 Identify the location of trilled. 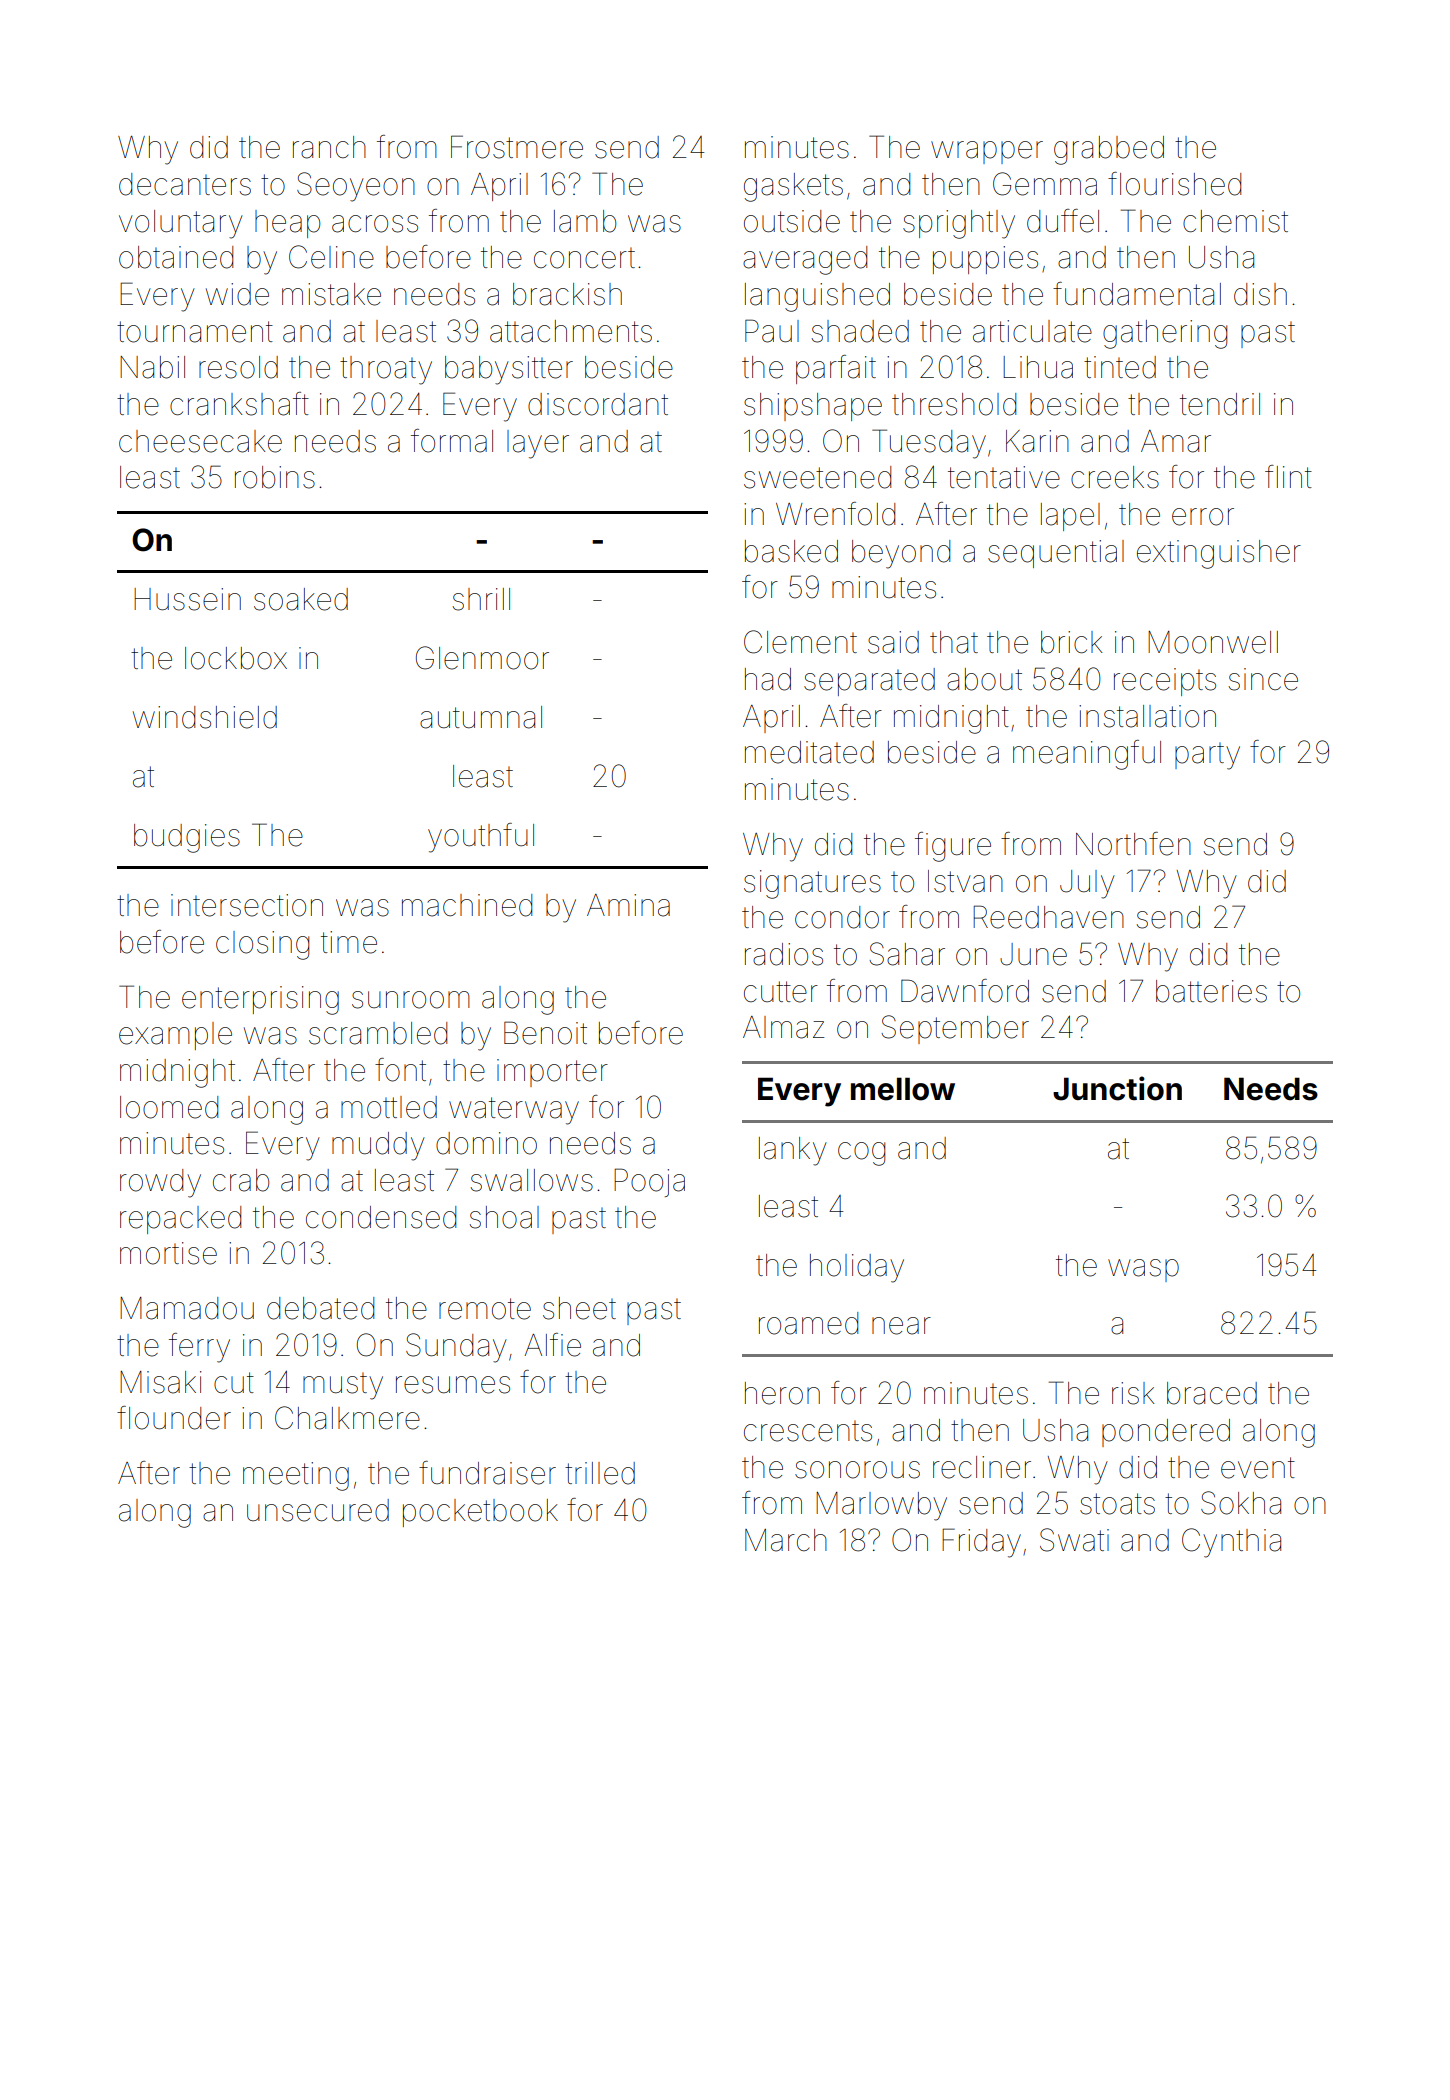
(600, 1473).
